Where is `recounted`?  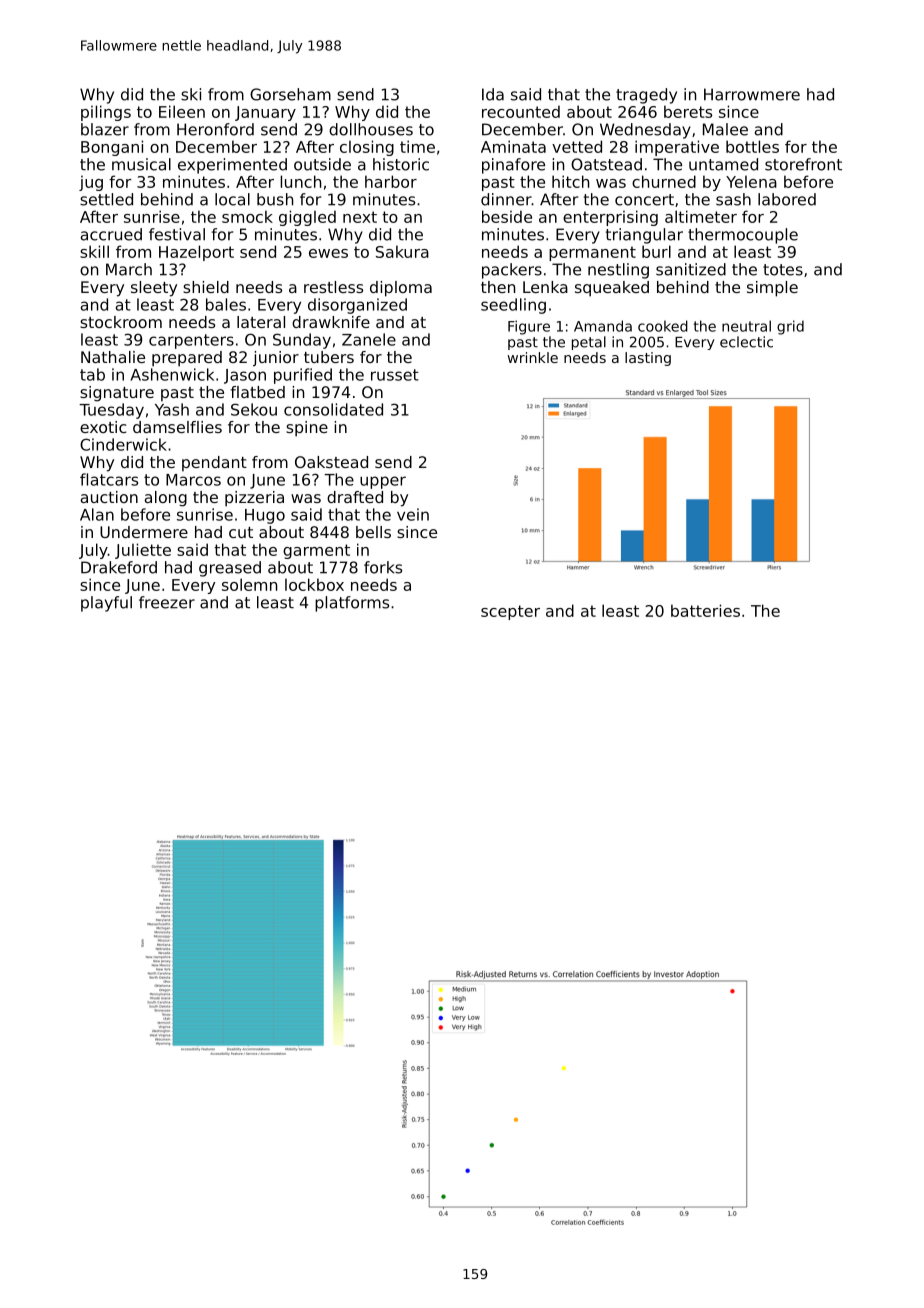
recounted is located at coordinates (521, 111).
